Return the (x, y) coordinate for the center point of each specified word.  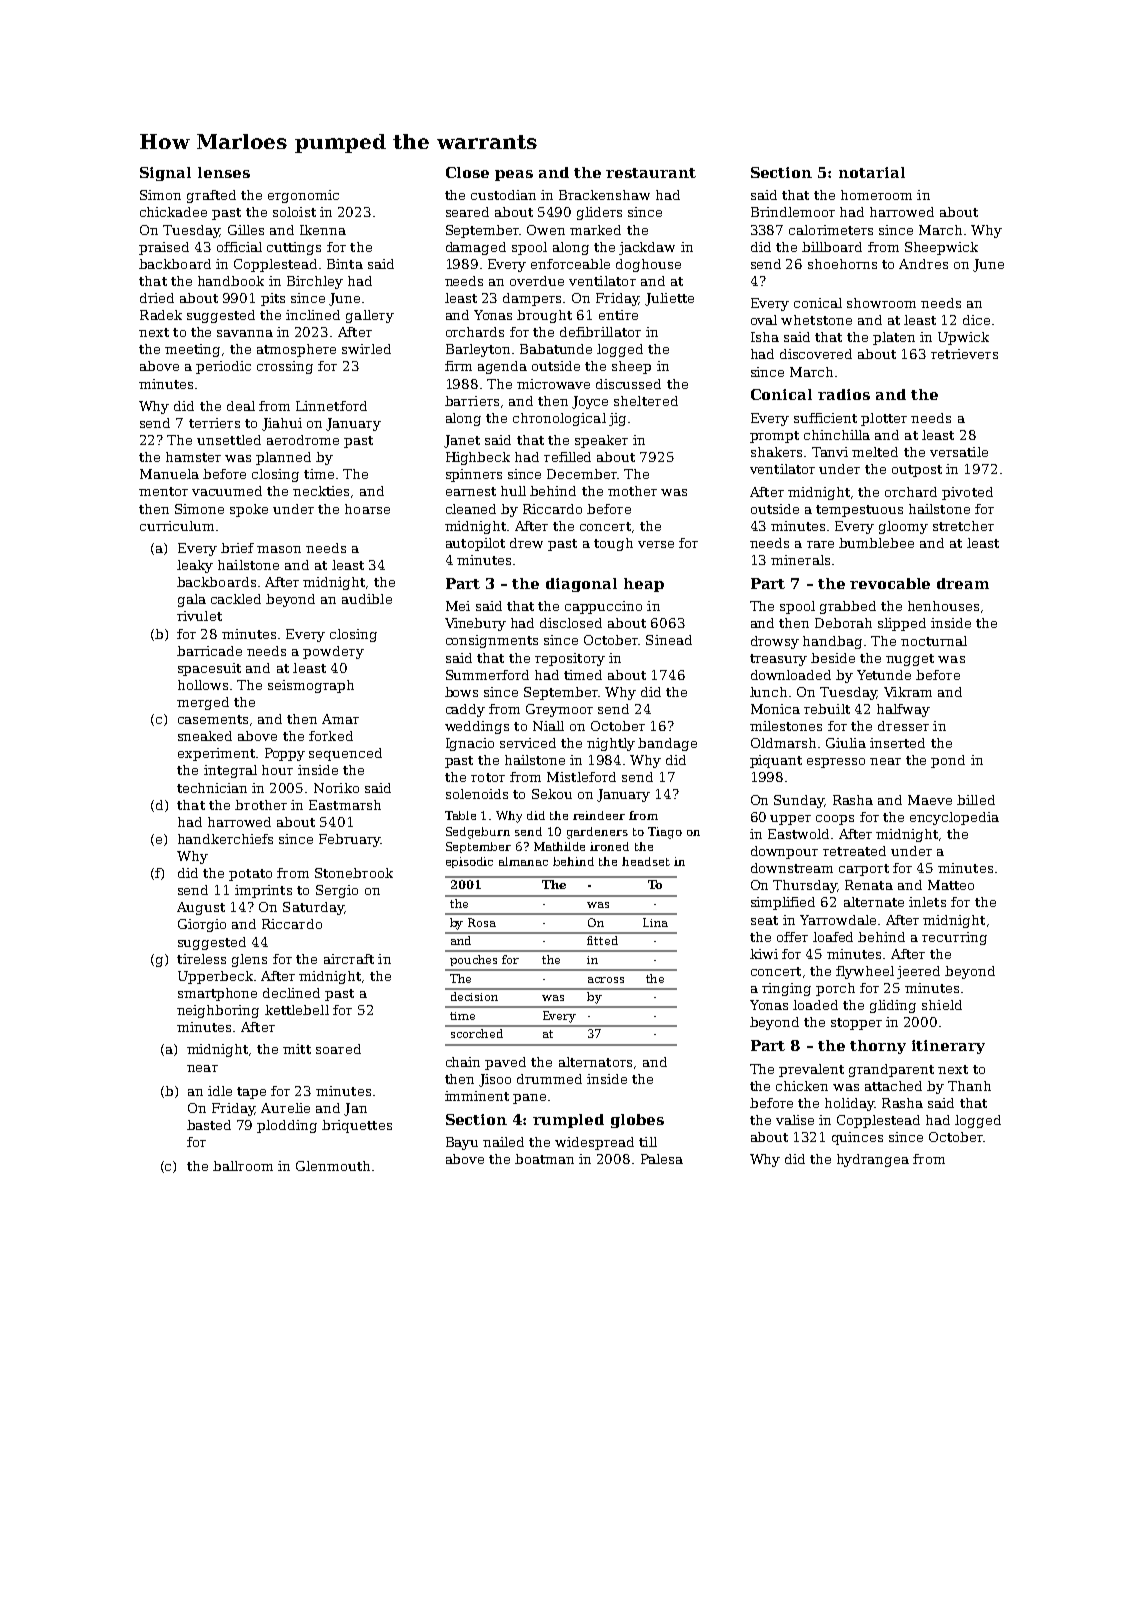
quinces (857, 1138)
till (648, 1142)
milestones (786, 726)
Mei (458, 606)
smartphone (217, 994)
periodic (223, 367)
